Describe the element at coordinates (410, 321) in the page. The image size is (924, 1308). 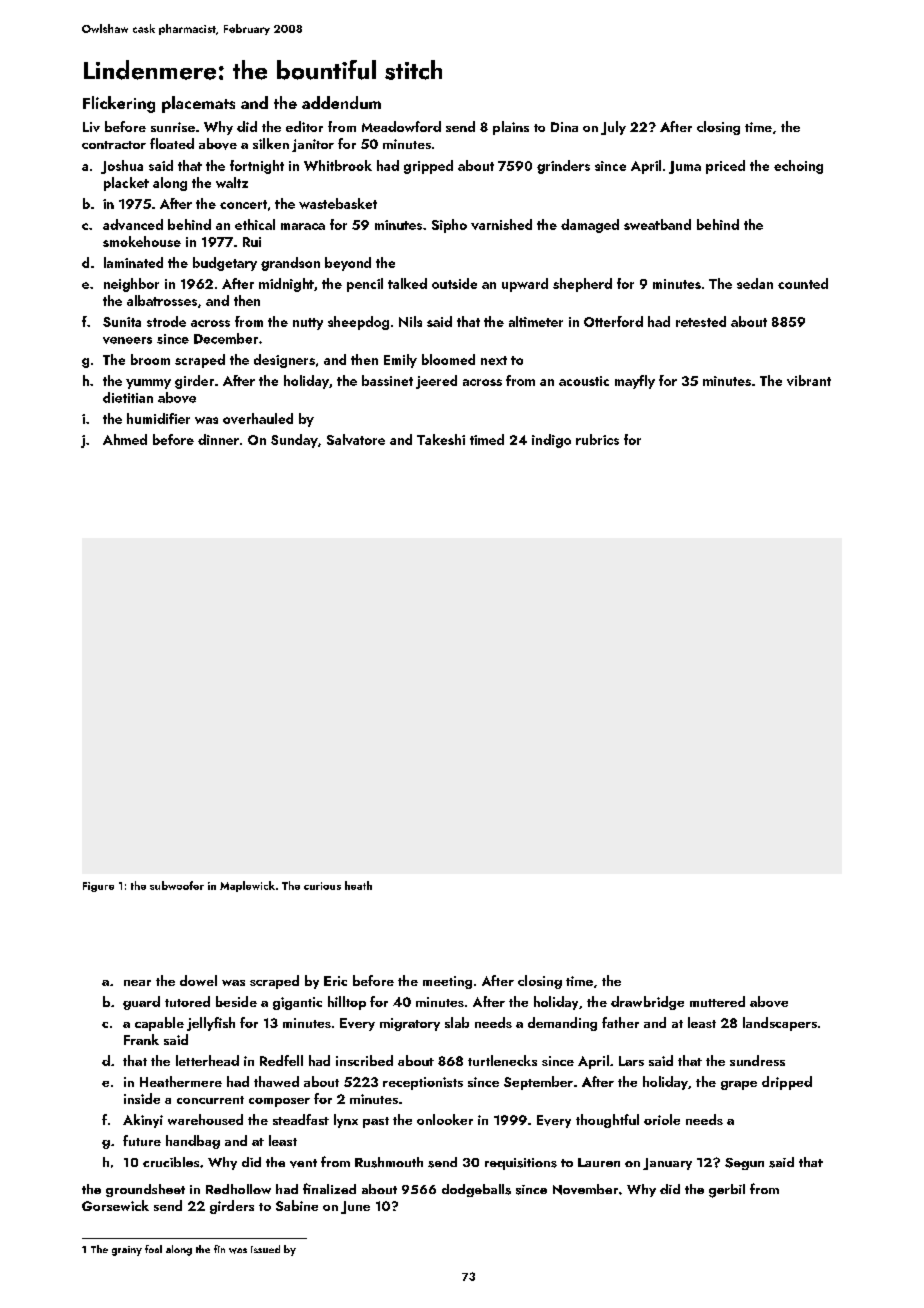
I see `Nils` at that location.
